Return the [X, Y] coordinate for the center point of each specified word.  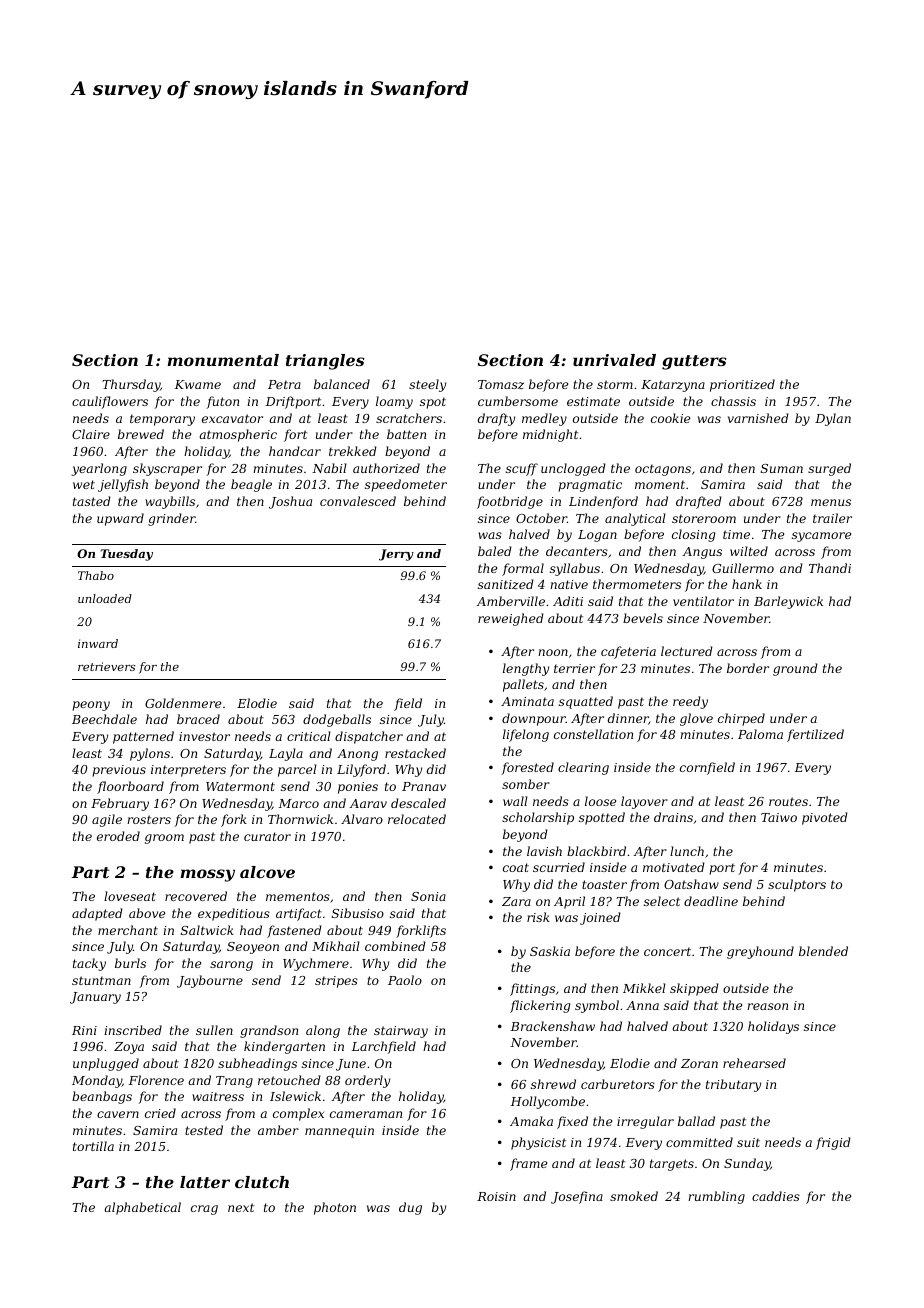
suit [748, 1142]
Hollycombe [548, 1102]
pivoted [825, 818]
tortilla [93, 1146]
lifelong [526, 735]
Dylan [833, 419]
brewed [141, 434]
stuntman [101, 980]
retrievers [106, 666]
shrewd [553, 1084]
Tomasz [501, 385]
